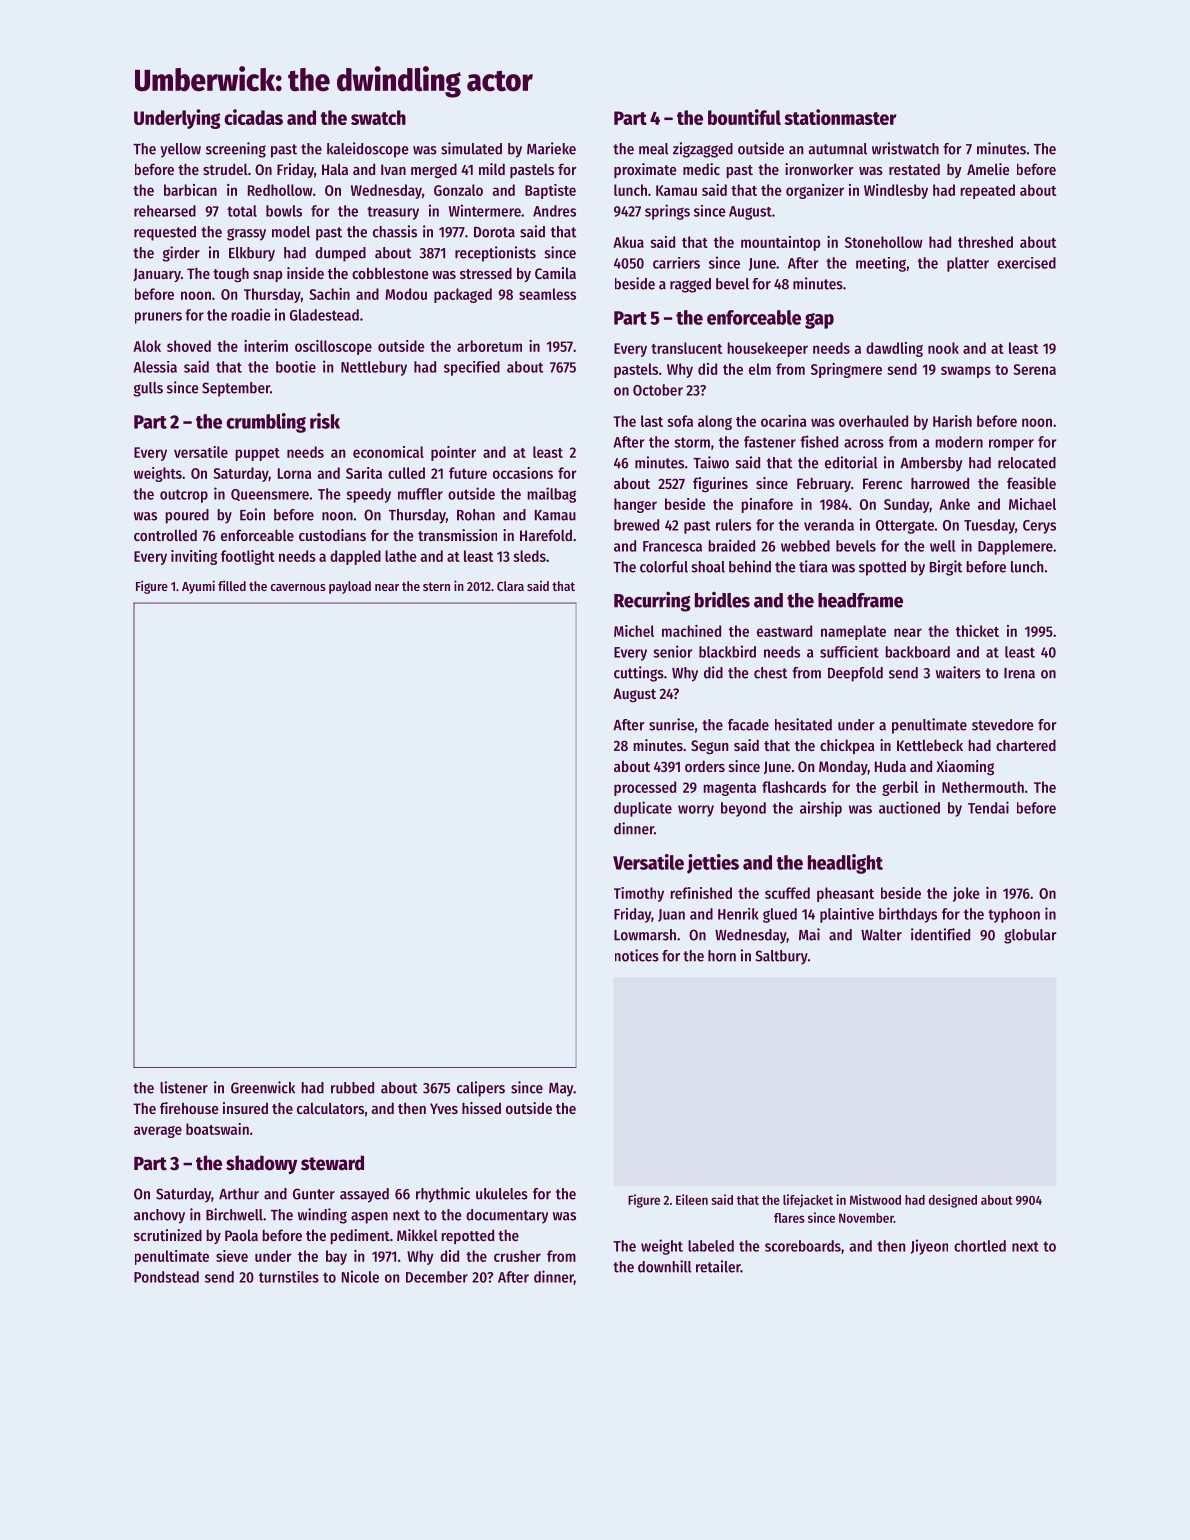 Image resolution: width=1190 pixels, height=1540 pixels. I want to click on designed, so click(953, 1201).
